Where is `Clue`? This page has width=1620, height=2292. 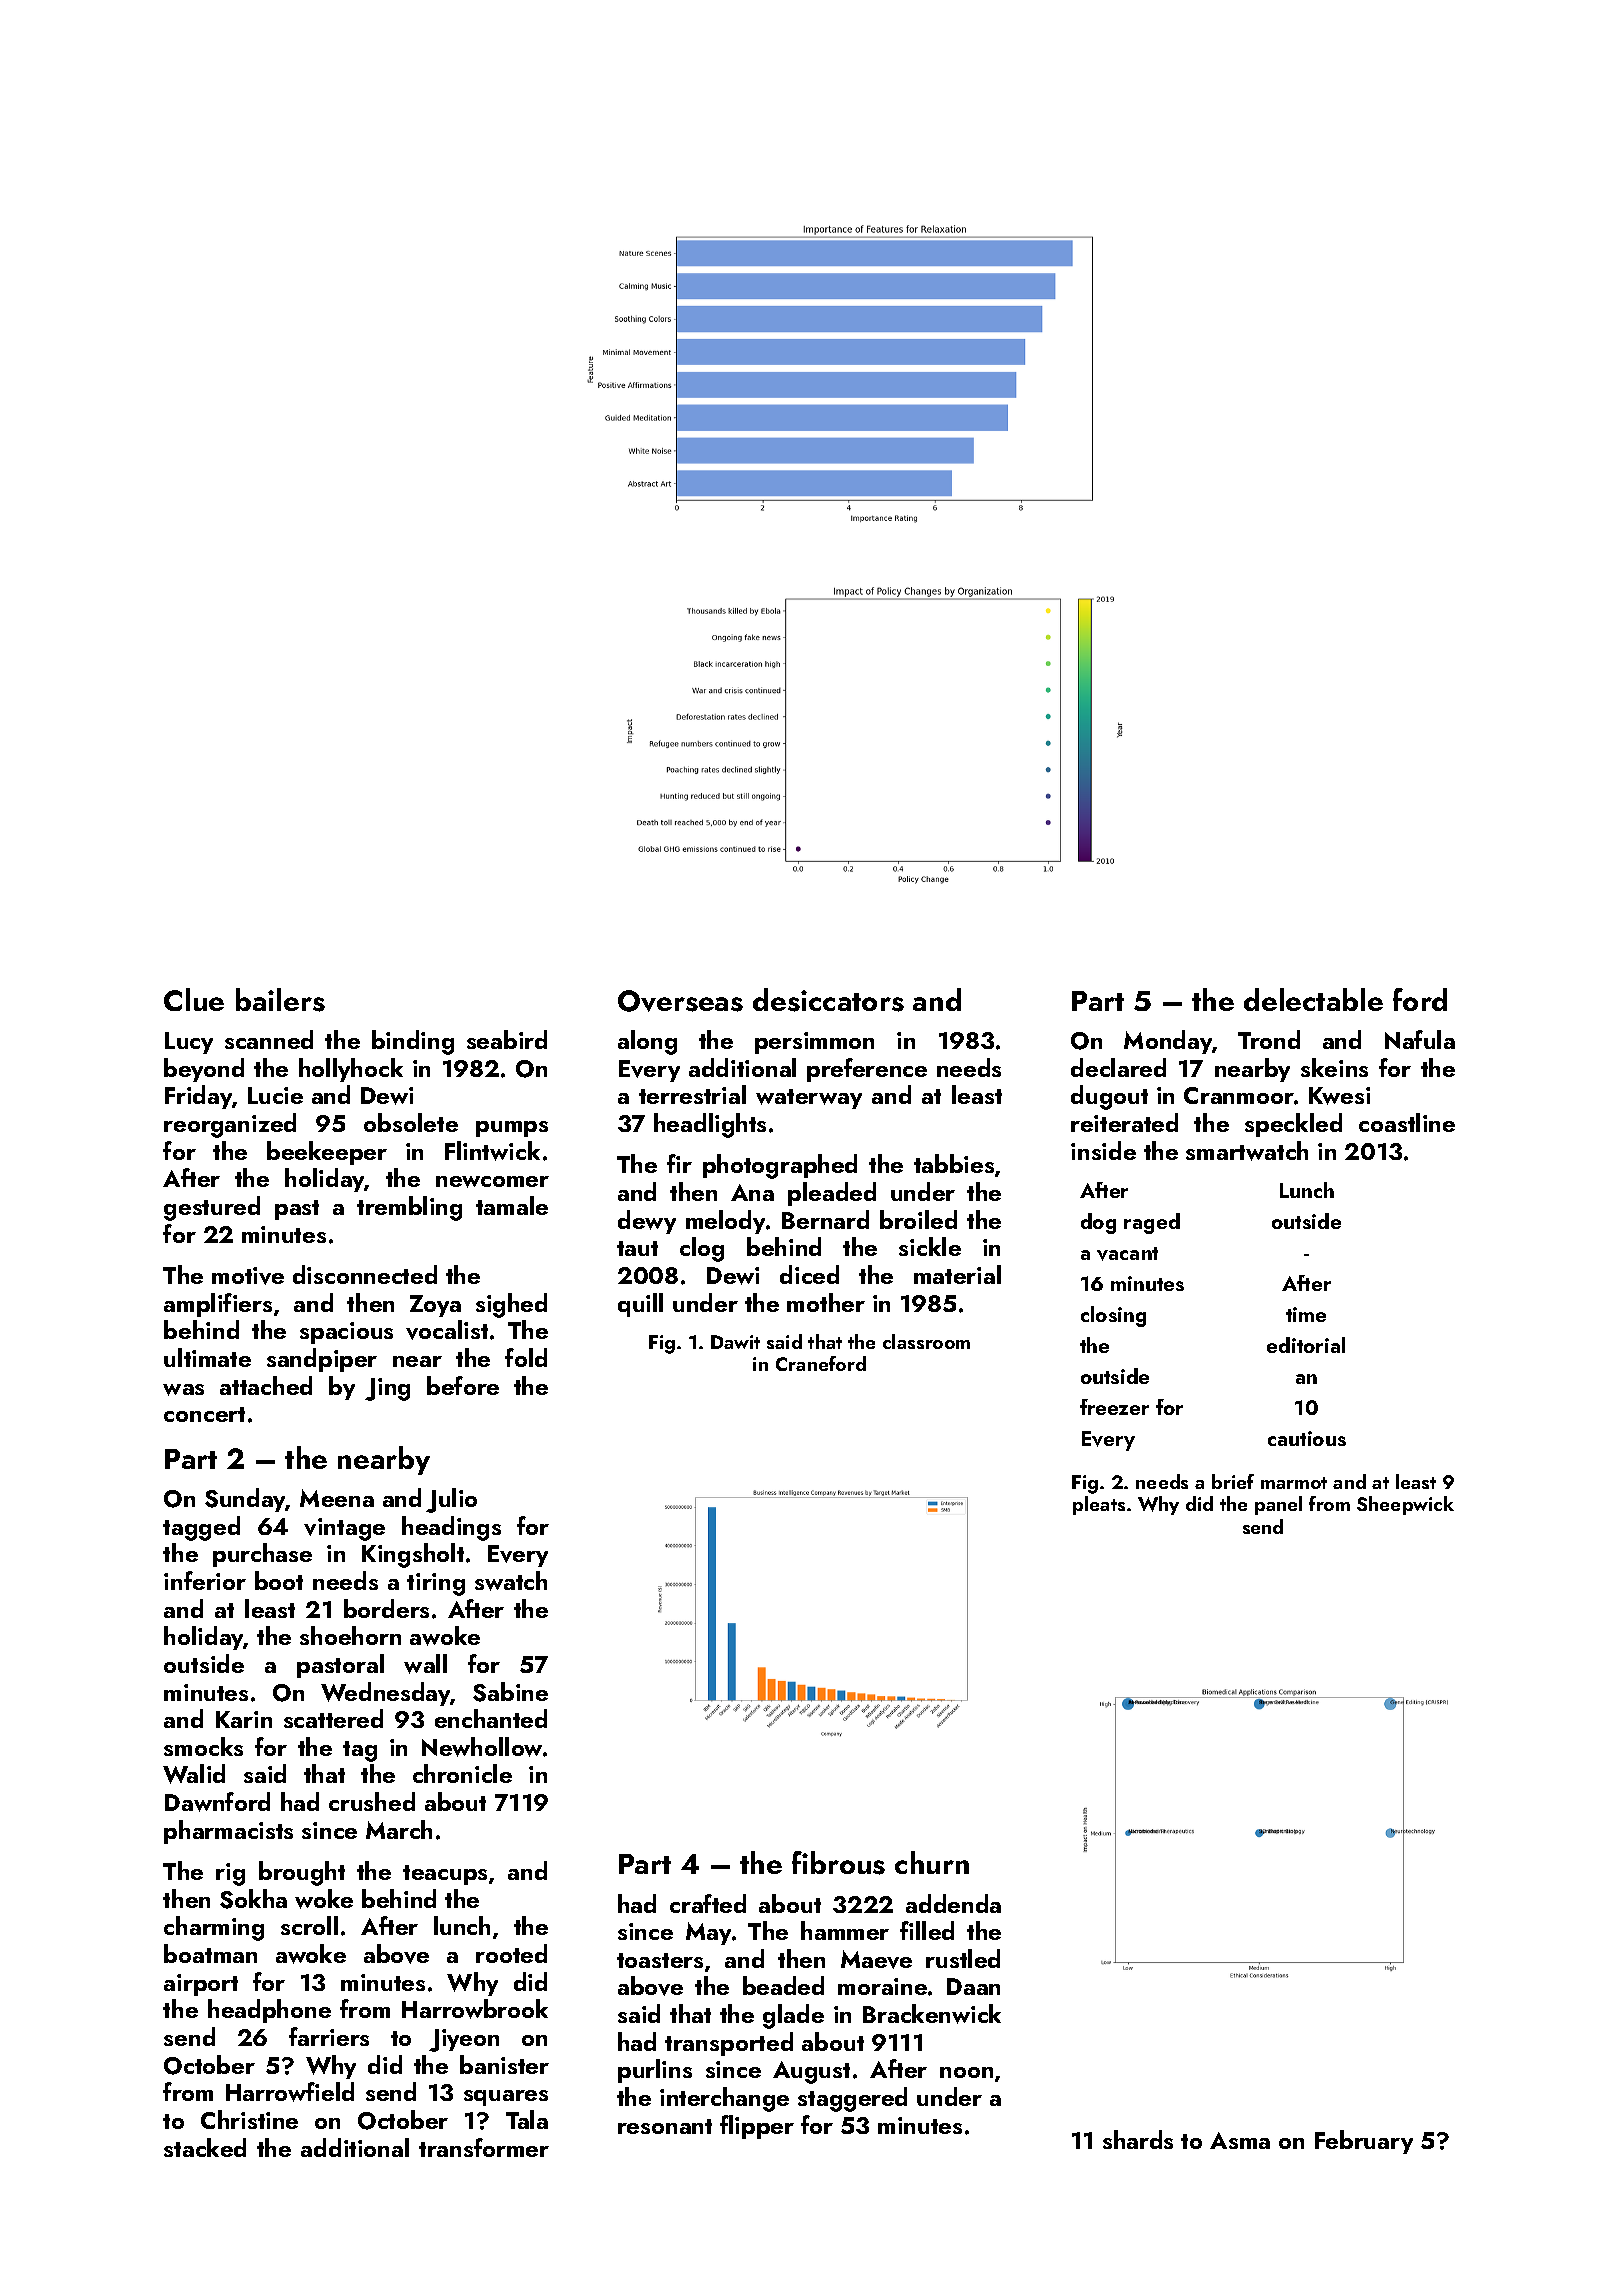
Clue is located at coordinates (194, 999).
